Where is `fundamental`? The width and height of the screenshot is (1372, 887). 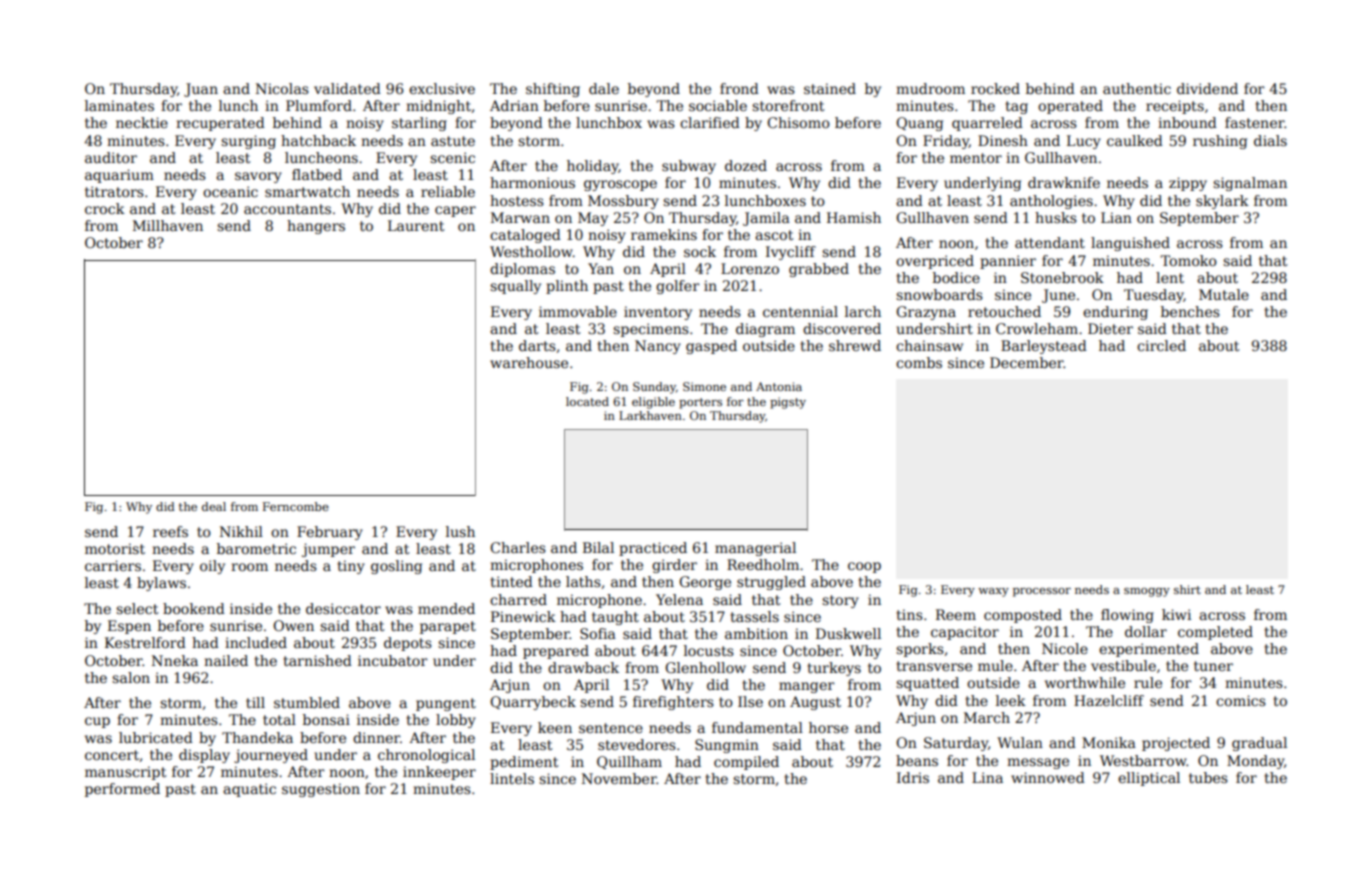 fundamental is located at coordinates (757, 727).
